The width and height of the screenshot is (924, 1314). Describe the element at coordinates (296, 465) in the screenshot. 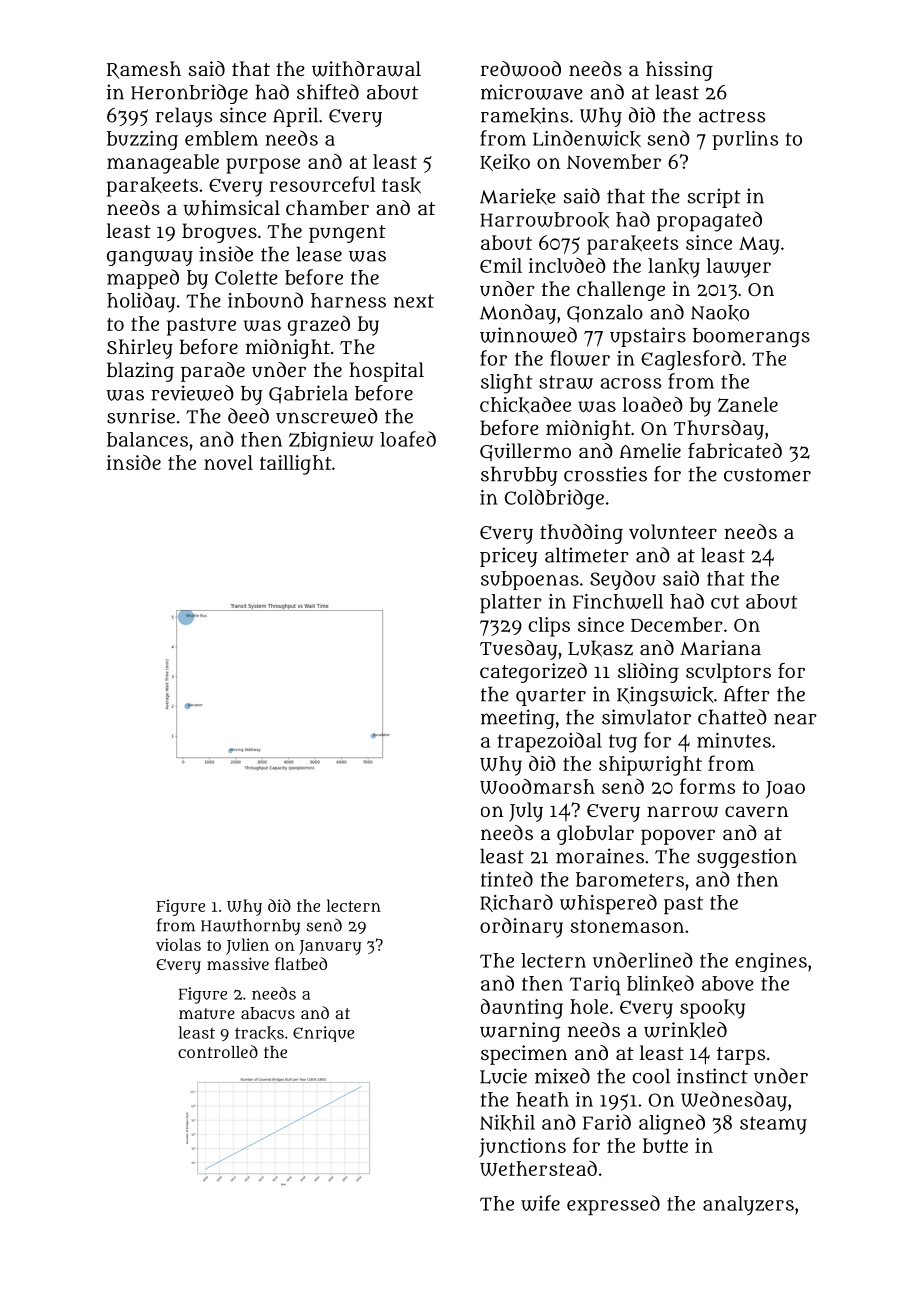

I see `taillight` at that location.
